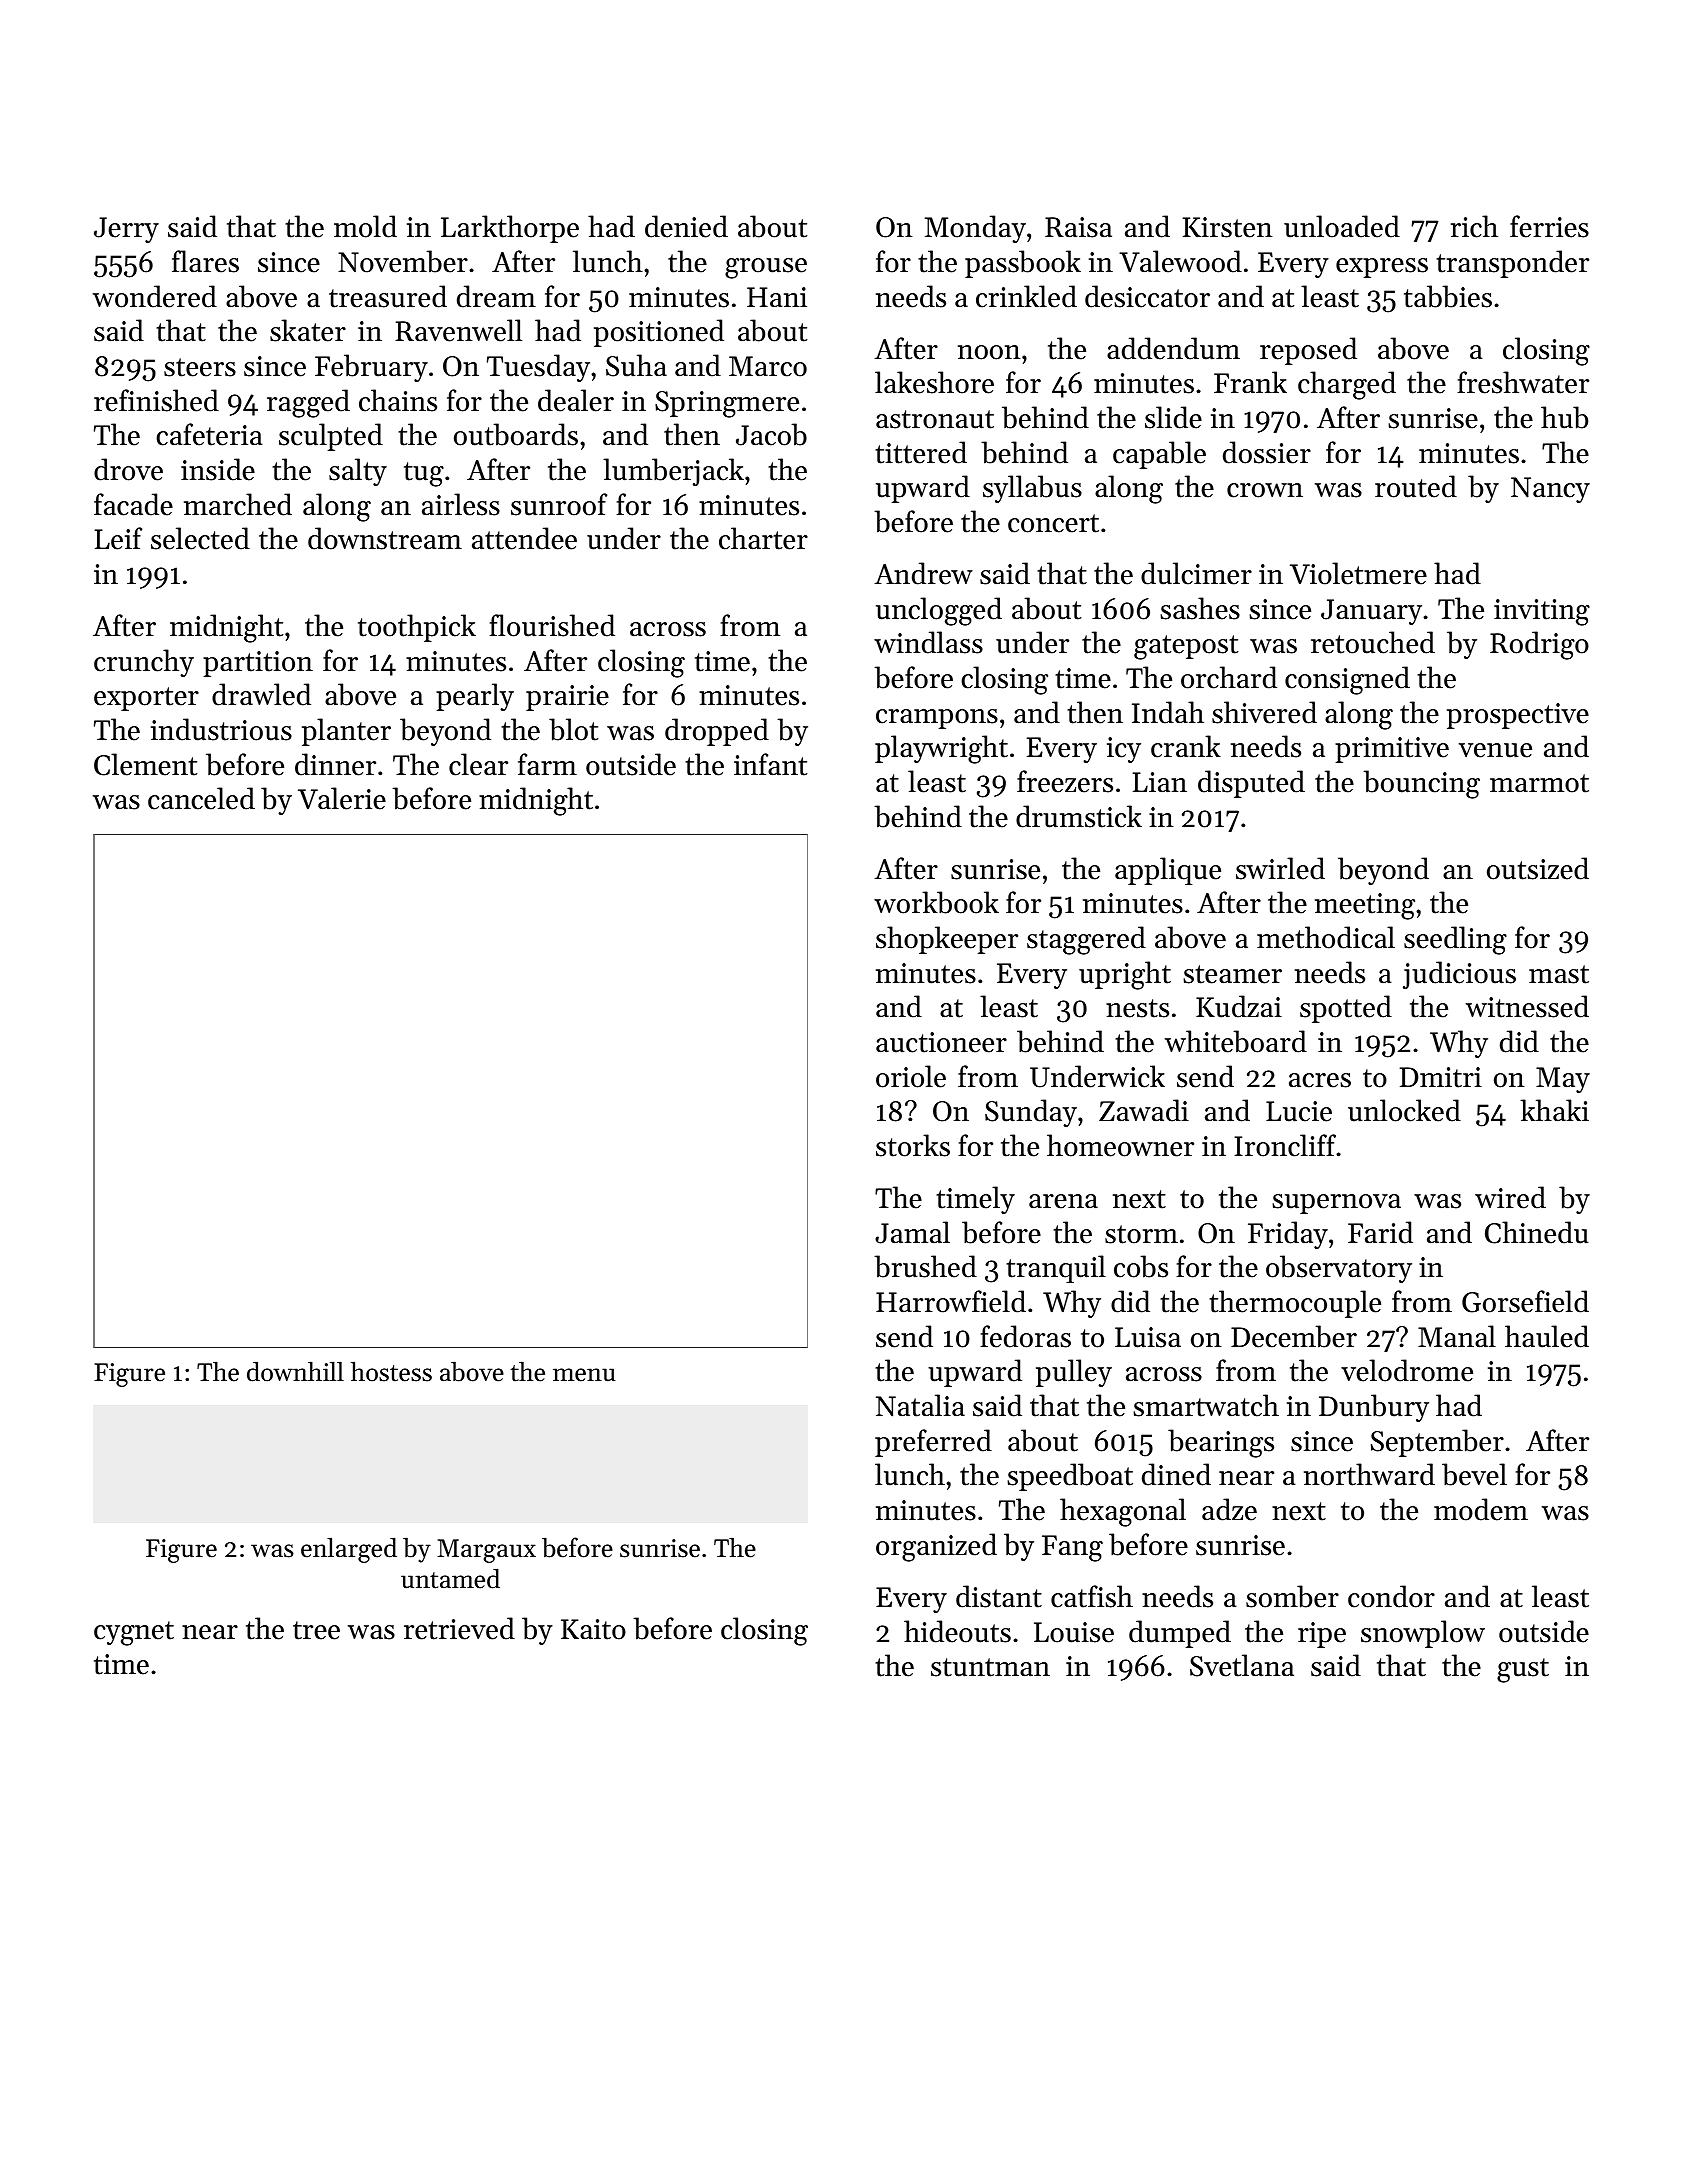  What do you see at coordinates (1380, 1232) in the document?
I see `Farid` at bounding box center [1380, 1232].
